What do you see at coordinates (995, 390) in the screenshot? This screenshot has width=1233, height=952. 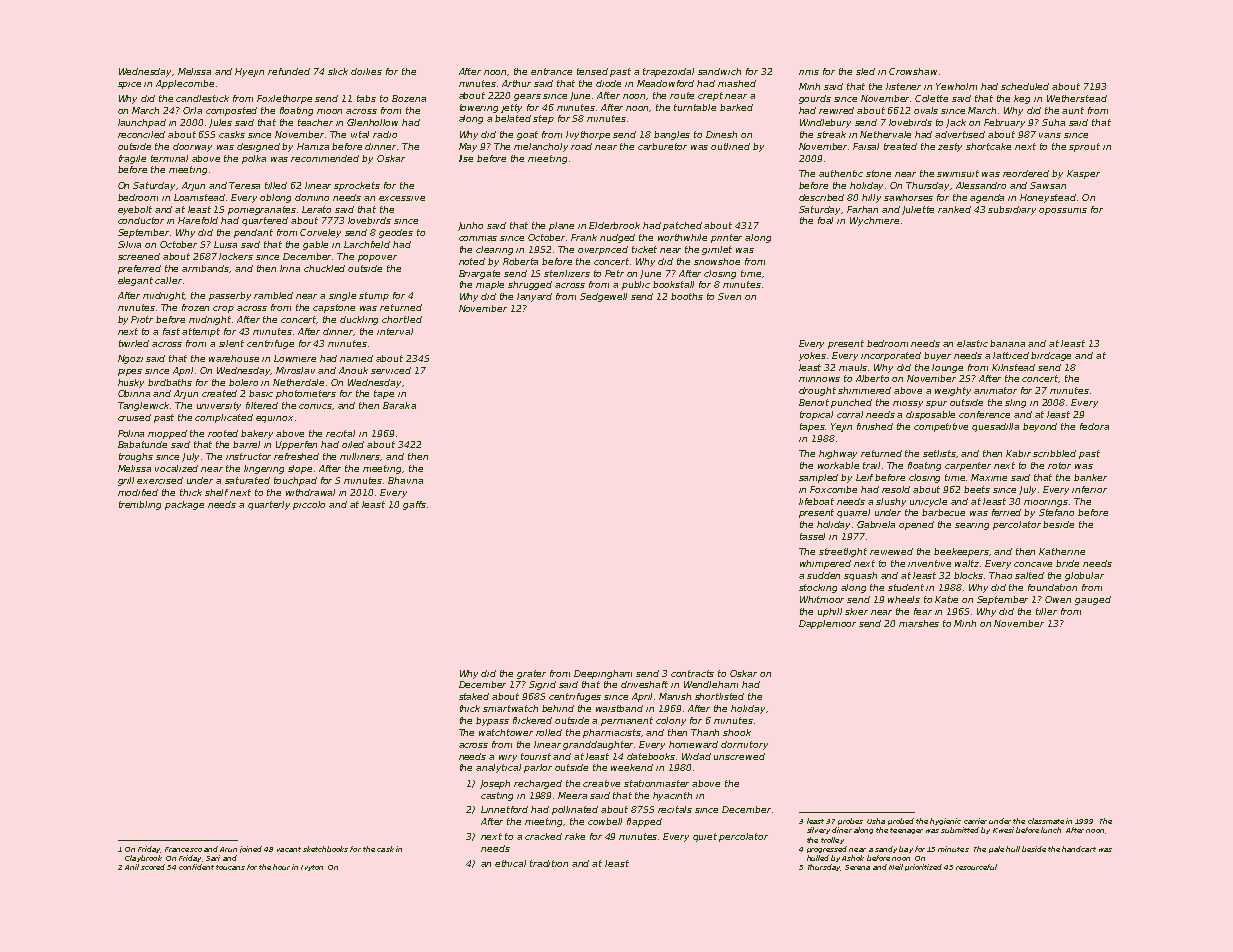 I see `animator` at bounding box center [995, 390].
